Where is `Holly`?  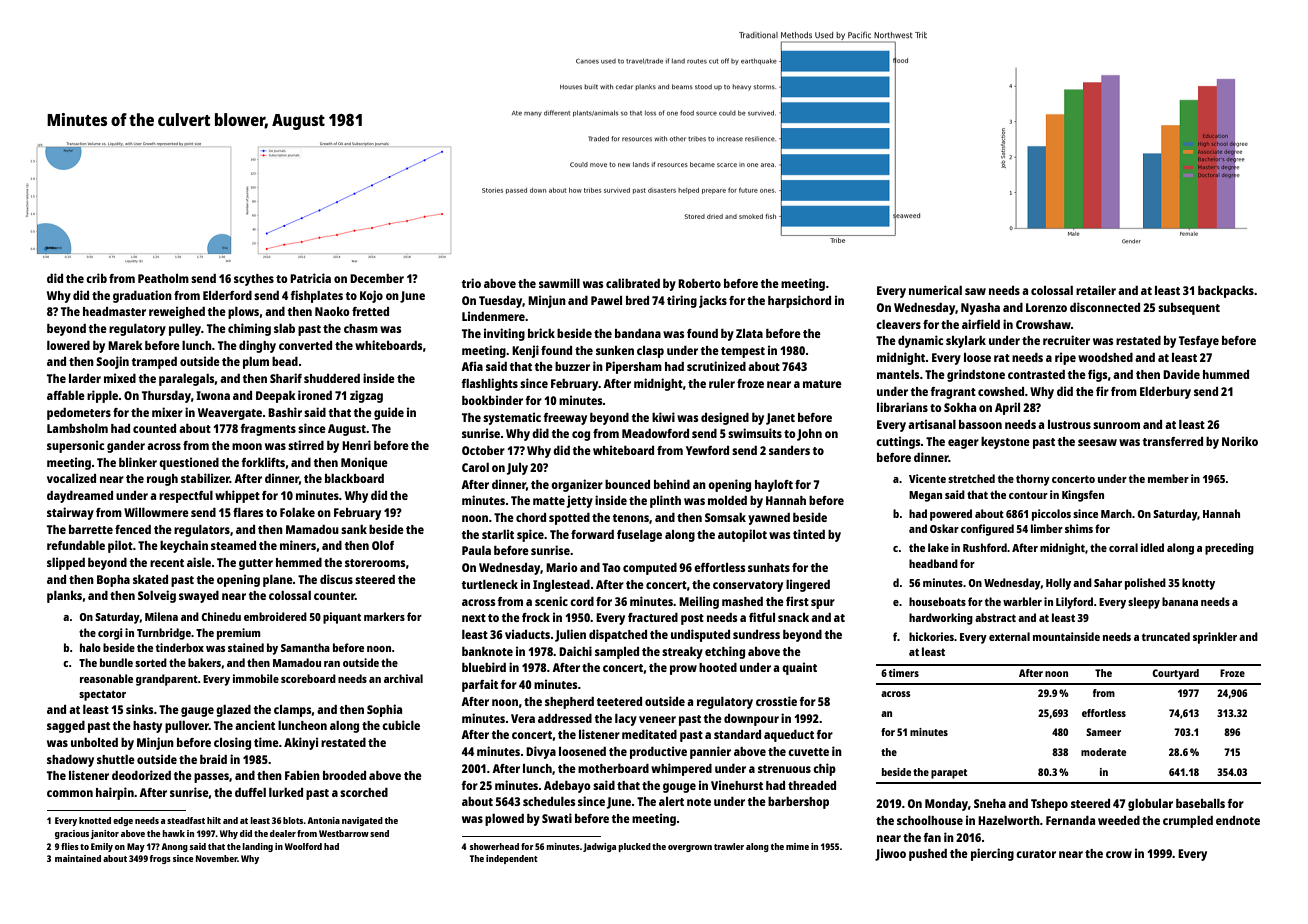
Holly is located at coordinates (1058, 584).
